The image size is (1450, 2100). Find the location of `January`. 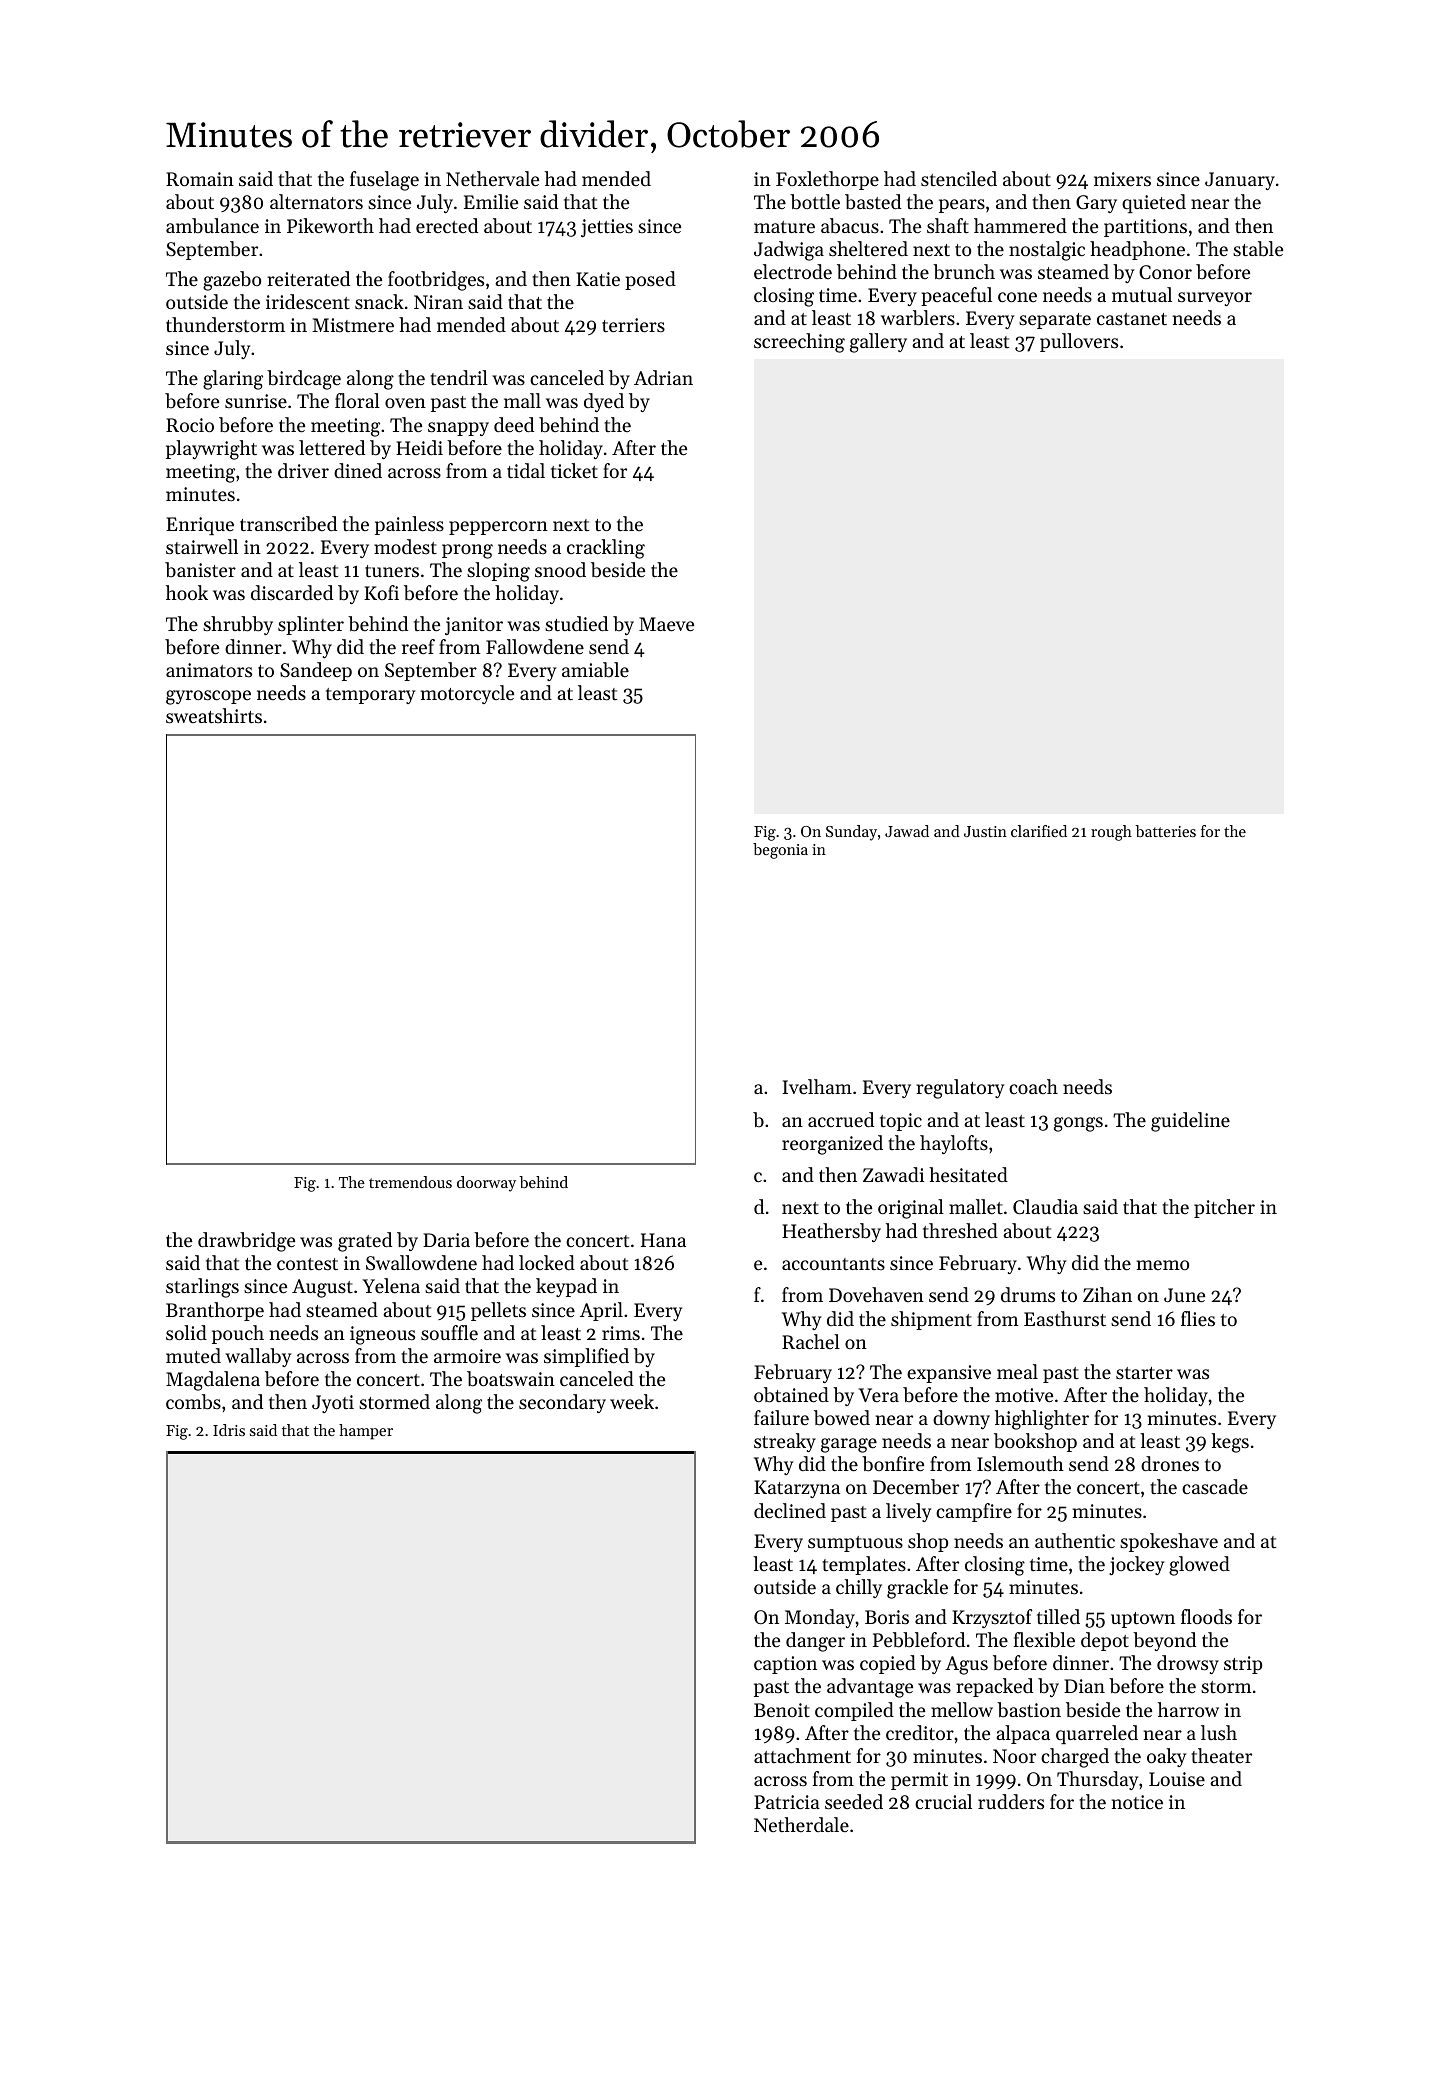

January is located at coordinates (1240, 181).
